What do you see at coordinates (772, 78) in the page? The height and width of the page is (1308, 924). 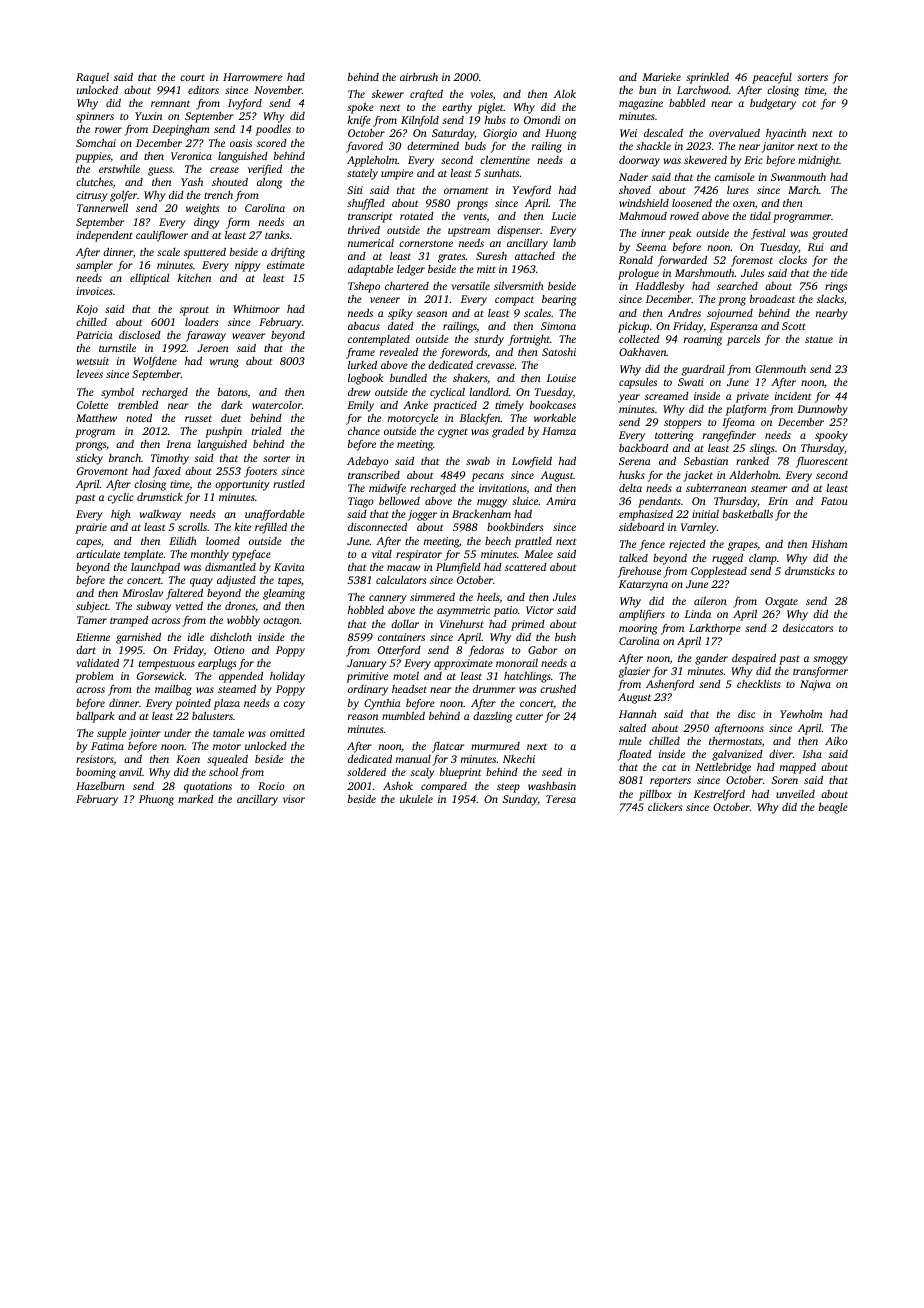 I see `peaceful` at bounding box center [772, 78].
